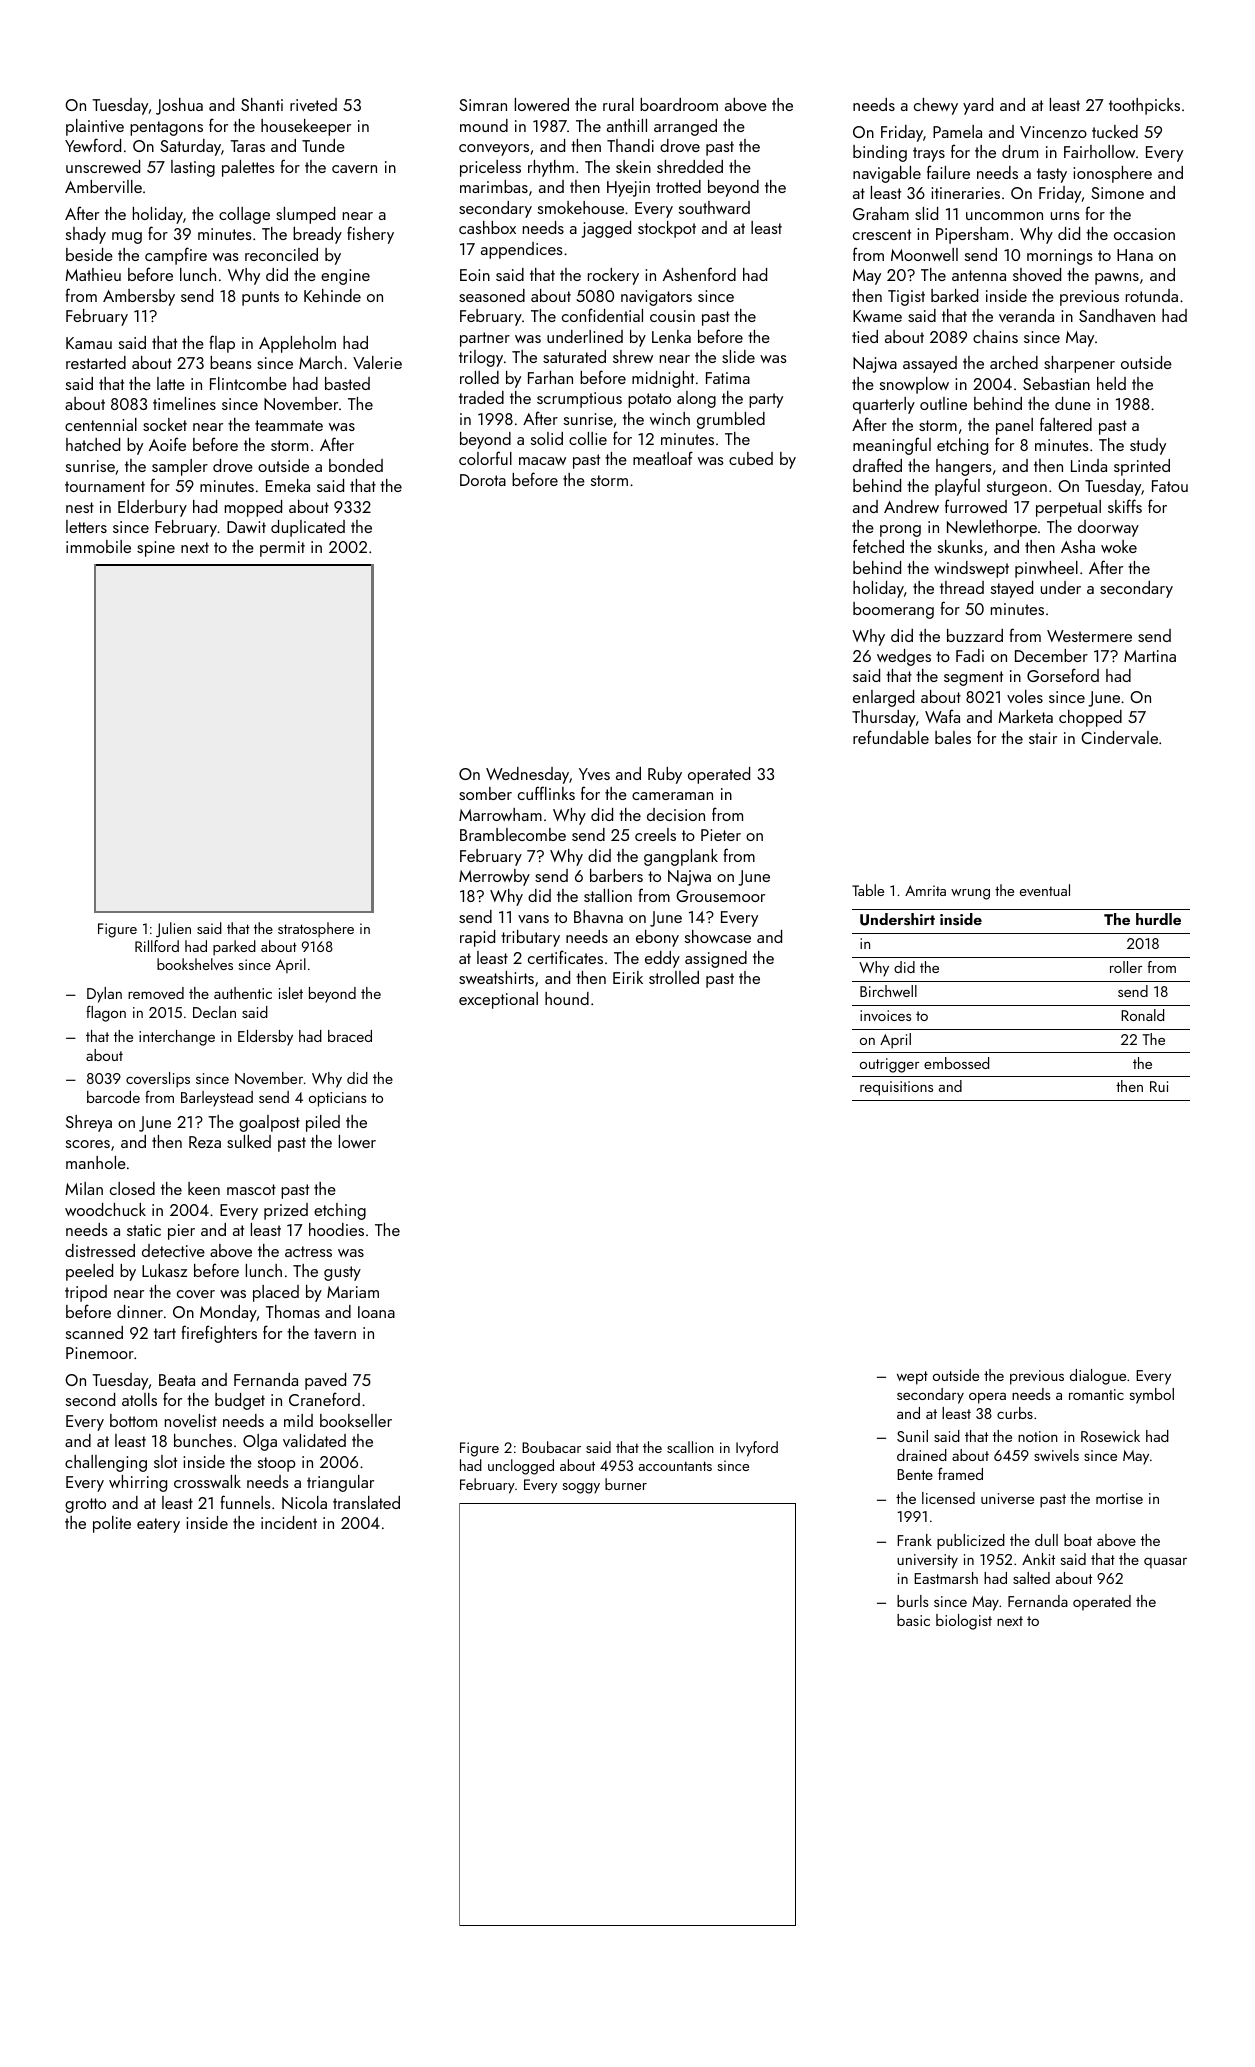 The image size is (1255, 2067). What do you see at coordinates (113, 1097) in the image?
I see `barcode` at bounding box center [113, 1097].
